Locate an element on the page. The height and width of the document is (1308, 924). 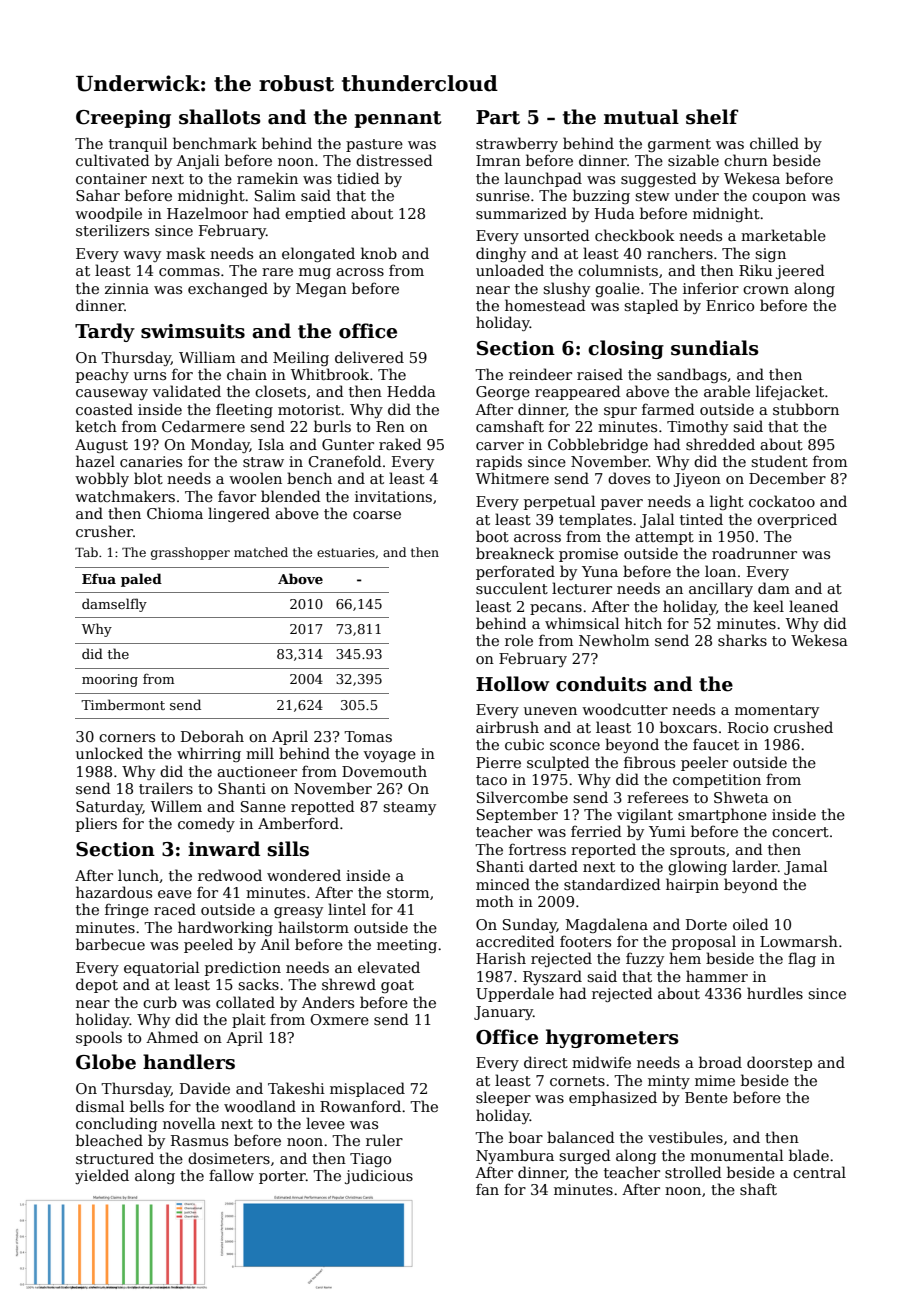
fan is located at coordinates (487, 1189).
